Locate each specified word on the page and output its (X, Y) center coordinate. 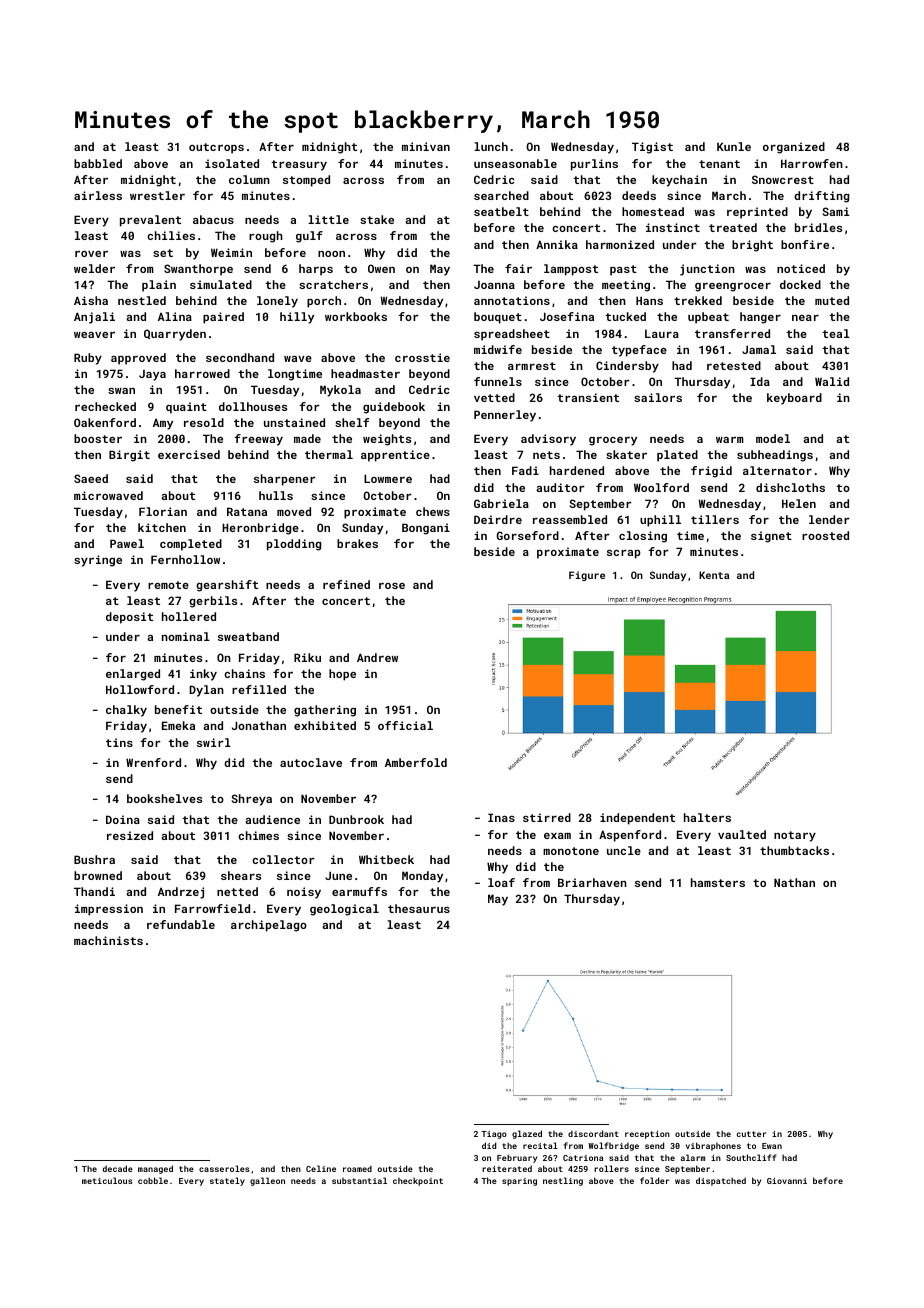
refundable (181, 924)
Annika (557, 244)
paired (223, 318)
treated (733, 227)
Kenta (714, 575)
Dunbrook (356, 819)
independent (637, 819)
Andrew (377, 657)
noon (331, 254)
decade (118, 1168)
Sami (835, 211)
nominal (186, 636)
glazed (527, 1134)
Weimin (231, 252)
